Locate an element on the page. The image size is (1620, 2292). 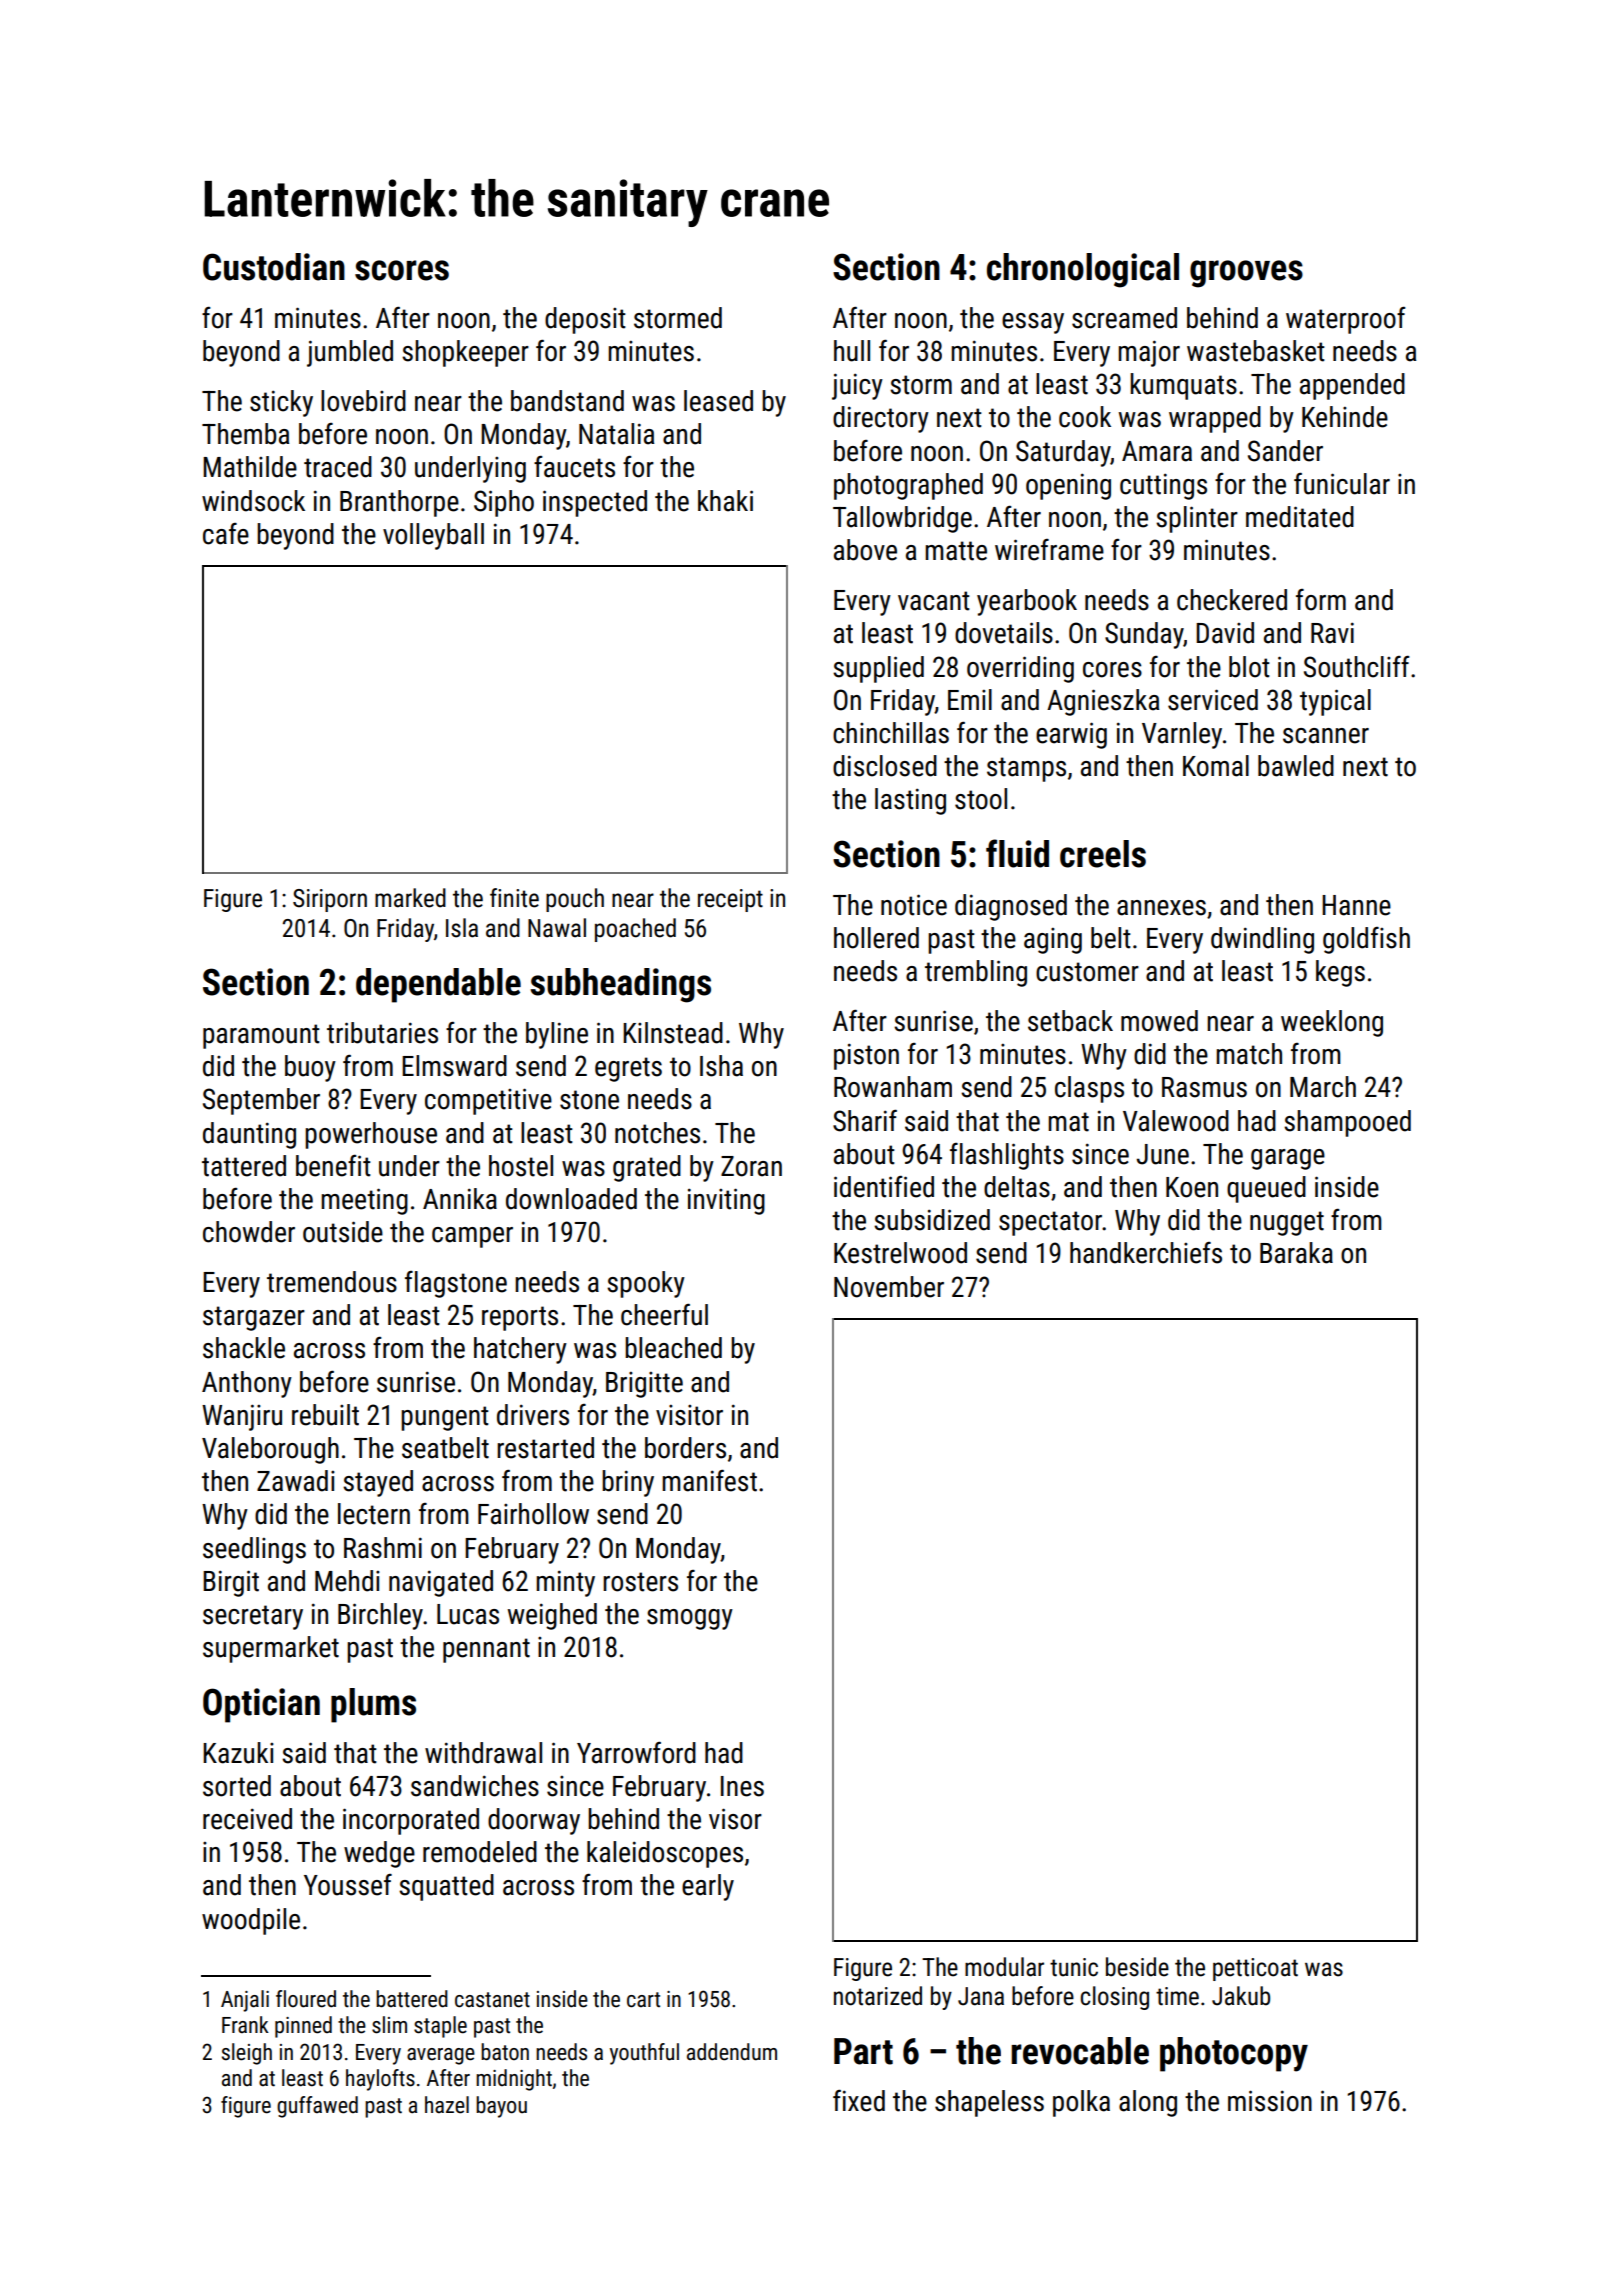
chronological is located at coordinates (1083, 270).
